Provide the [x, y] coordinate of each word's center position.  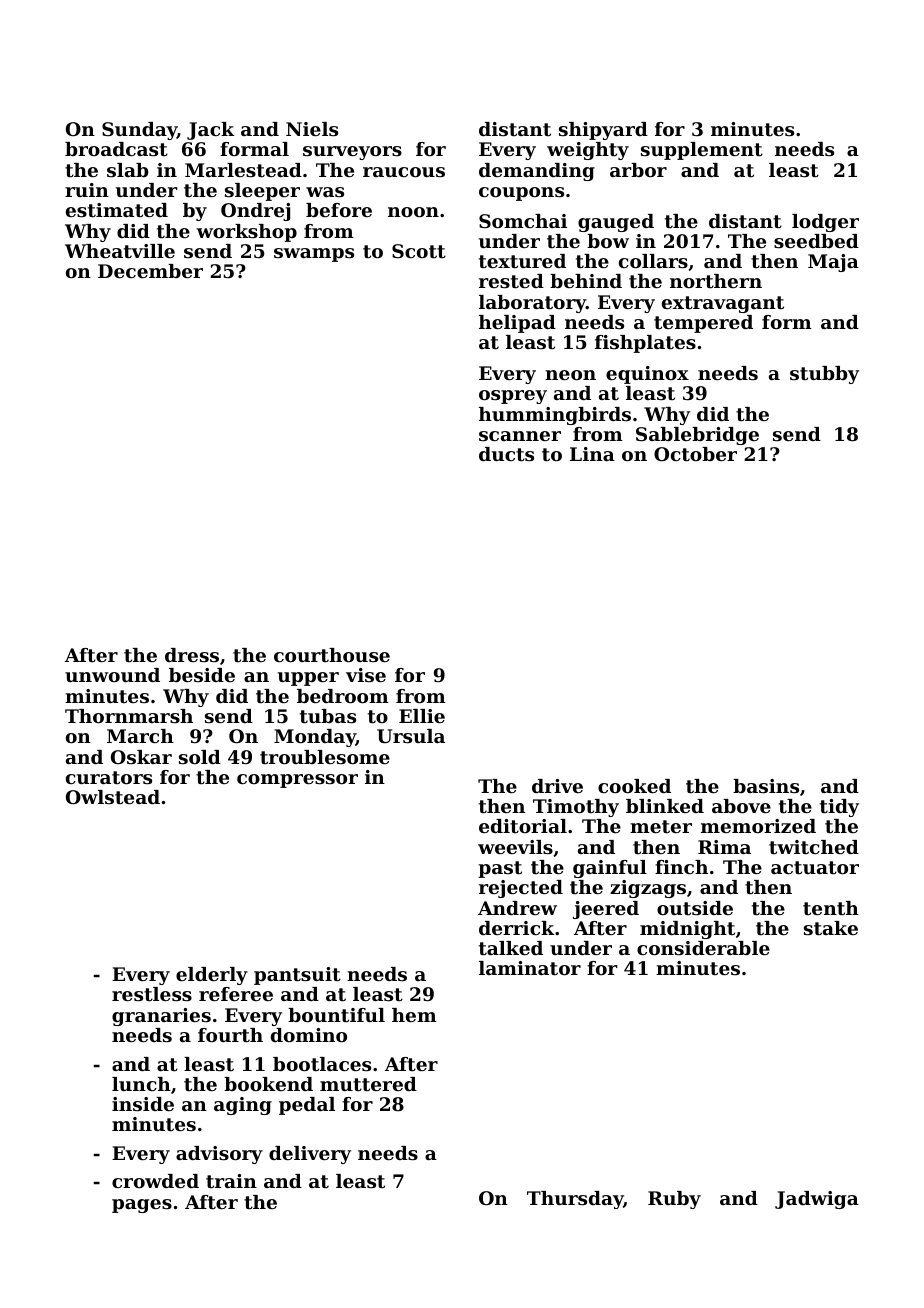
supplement [702, 151]
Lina [592, 454]
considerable [703, 948]
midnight [687, 930]
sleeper [262, 192]
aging [243, 1106]
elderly [212, 976]
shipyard [603, 131]
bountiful [336, 1015]
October [695, 454]
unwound [112, 675]
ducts [506, 454]
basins [766, 786]
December [150, 271]
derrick [516, 928]
